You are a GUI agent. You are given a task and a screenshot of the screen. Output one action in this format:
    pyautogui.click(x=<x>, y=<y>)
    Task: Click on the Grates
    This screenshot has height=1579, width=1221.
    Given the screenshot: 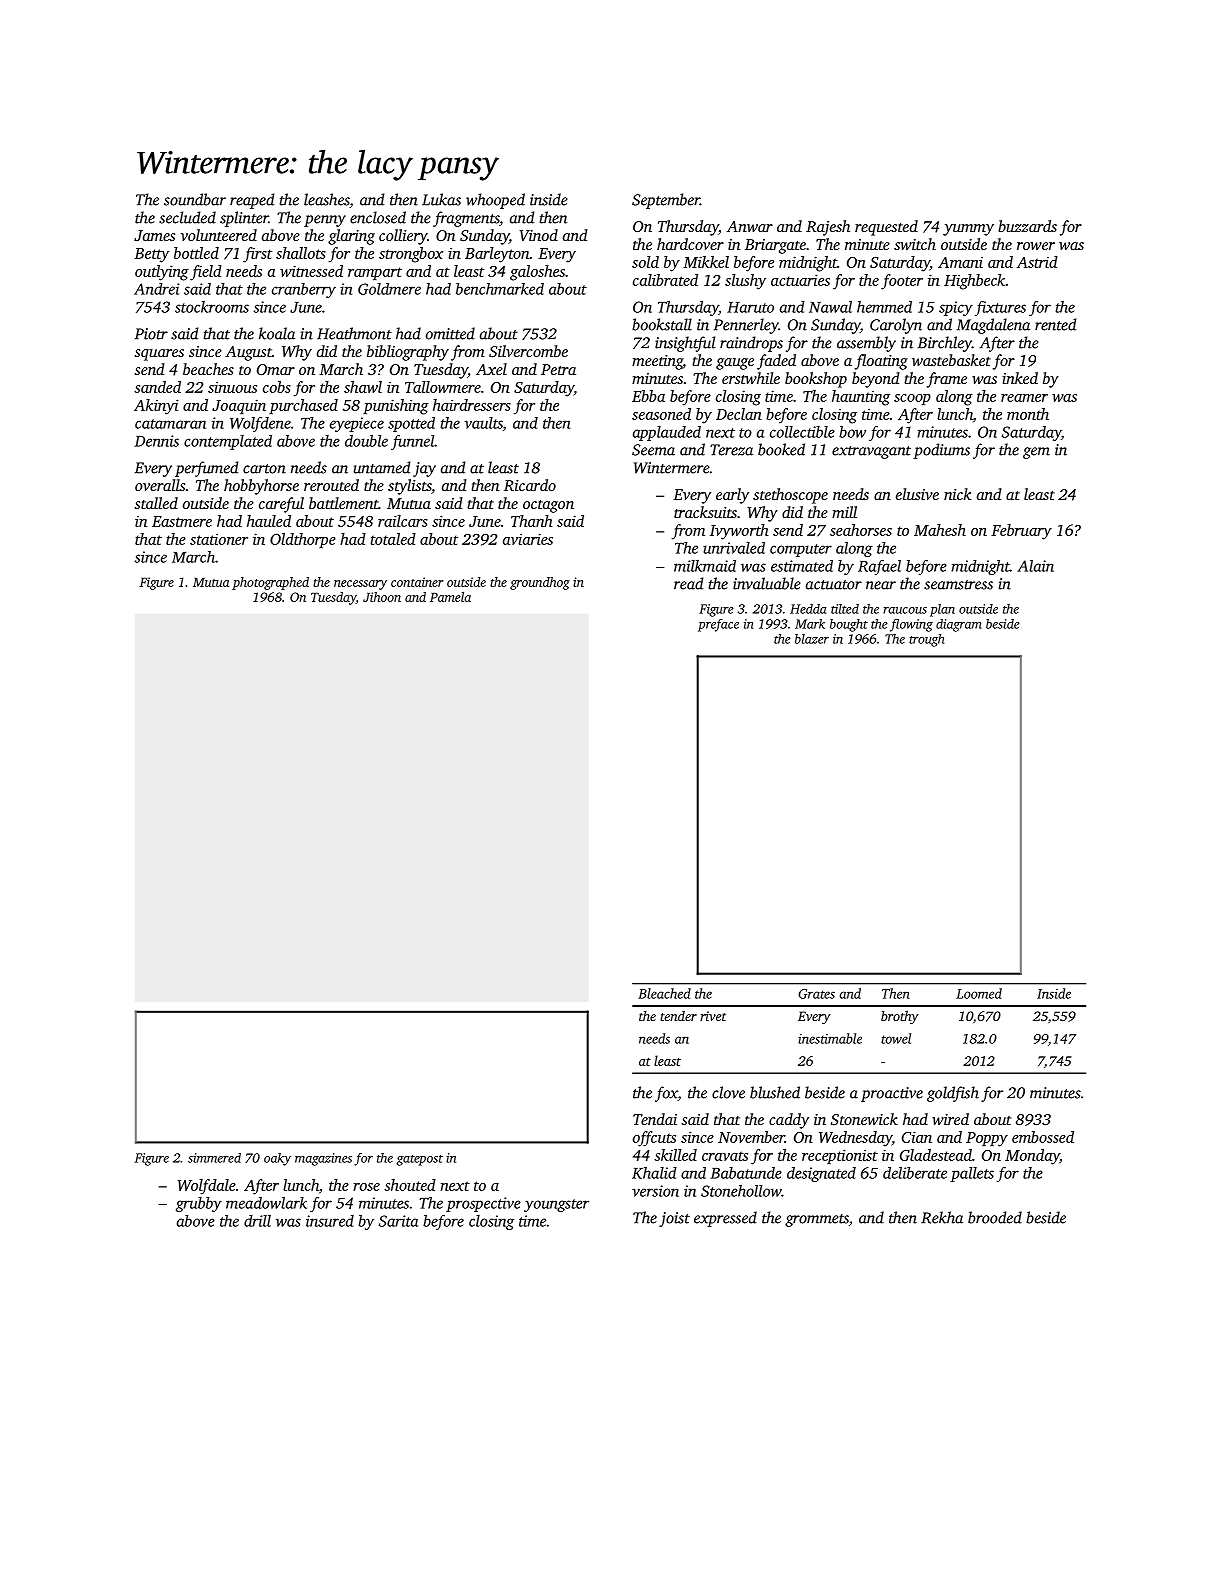 What is the action you would take?
    pyautogui.click(x=816, y=994)
